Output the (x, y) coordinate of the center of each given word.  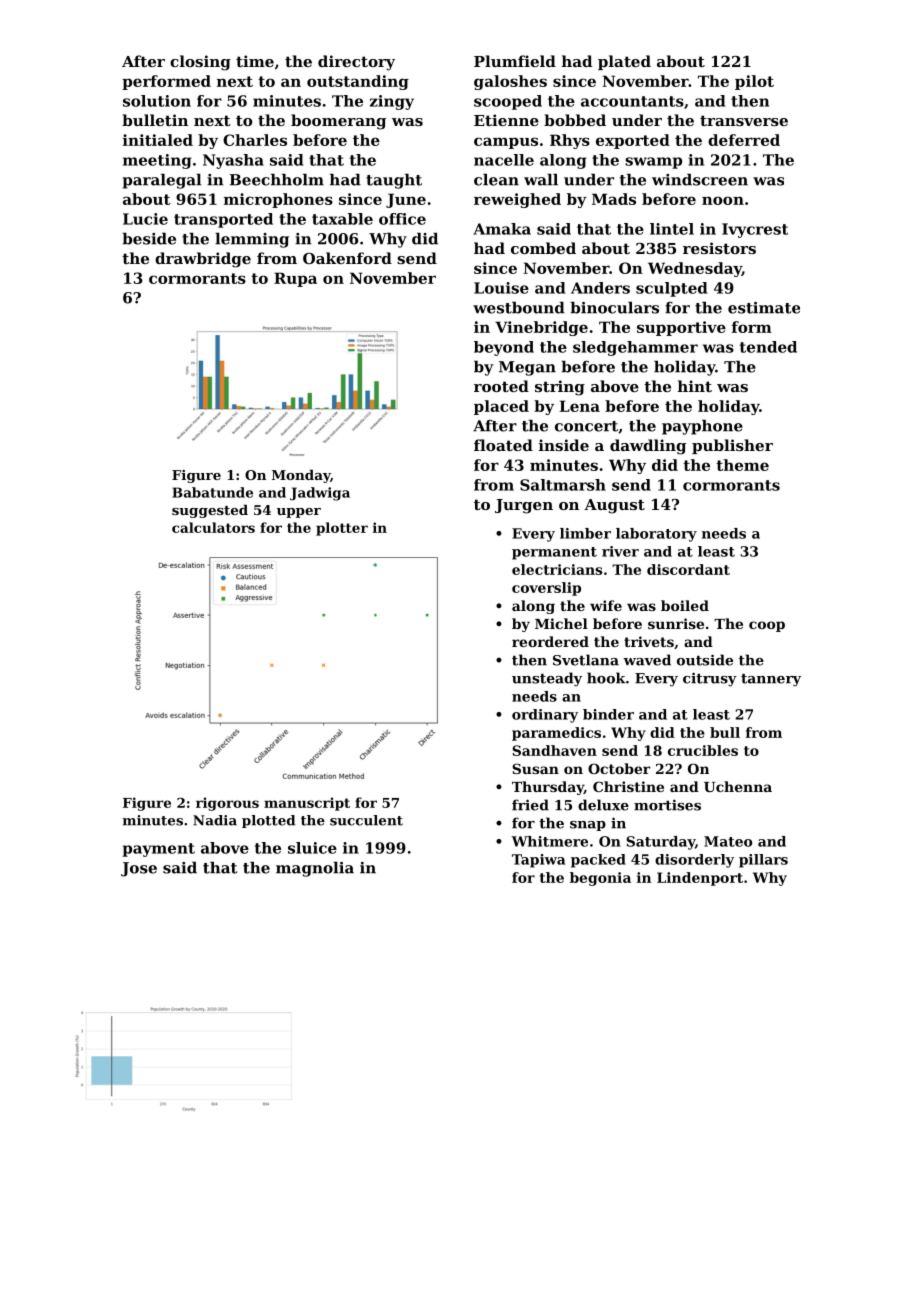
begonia (600, 879)
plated (624, 62)
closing (200, 63)
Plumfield (515, 61)
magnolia (315, 869)
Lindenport (700, 879)
